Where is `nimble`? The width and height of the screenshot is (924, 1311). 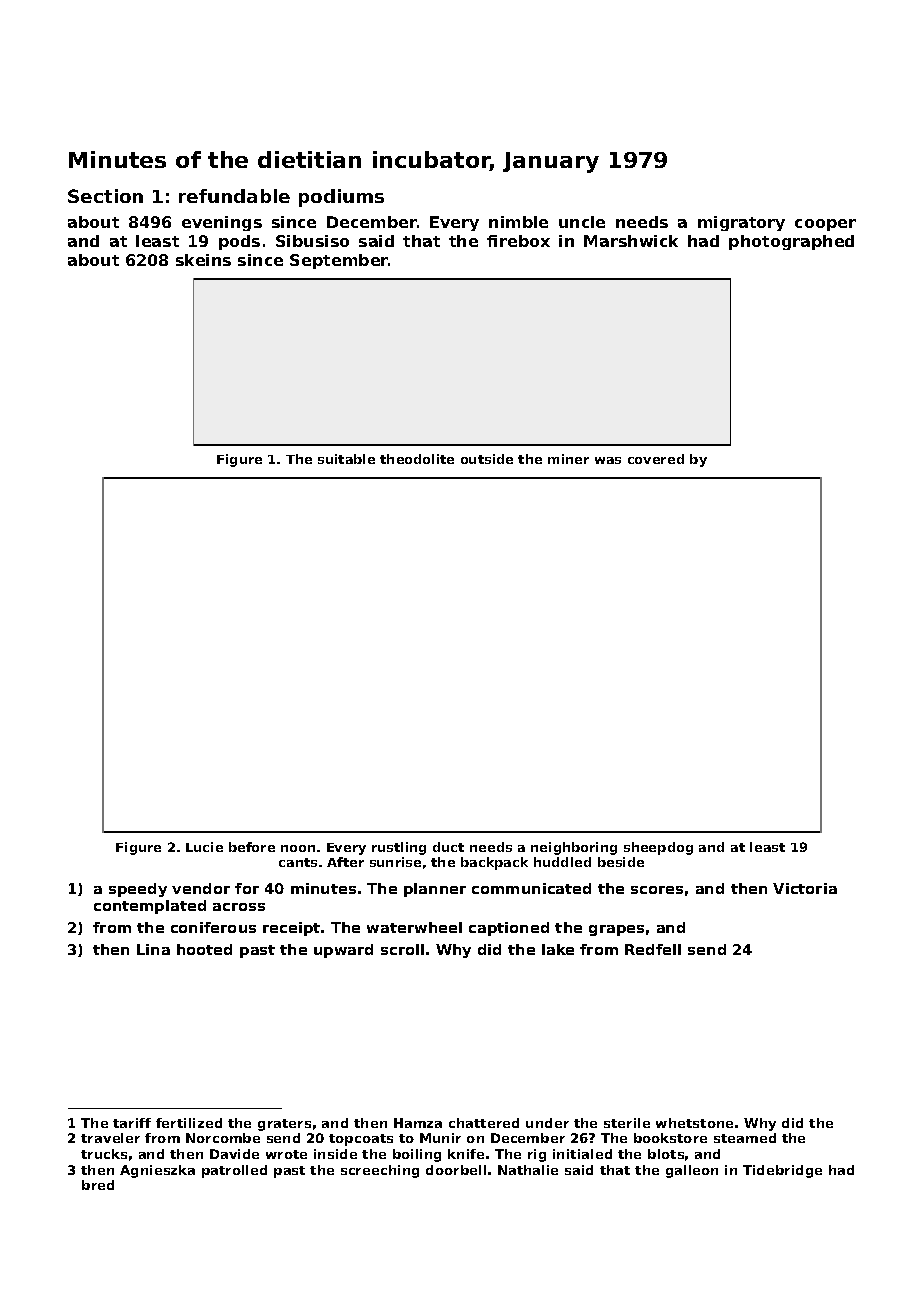 nimble is located at coordinates (518, 222).
